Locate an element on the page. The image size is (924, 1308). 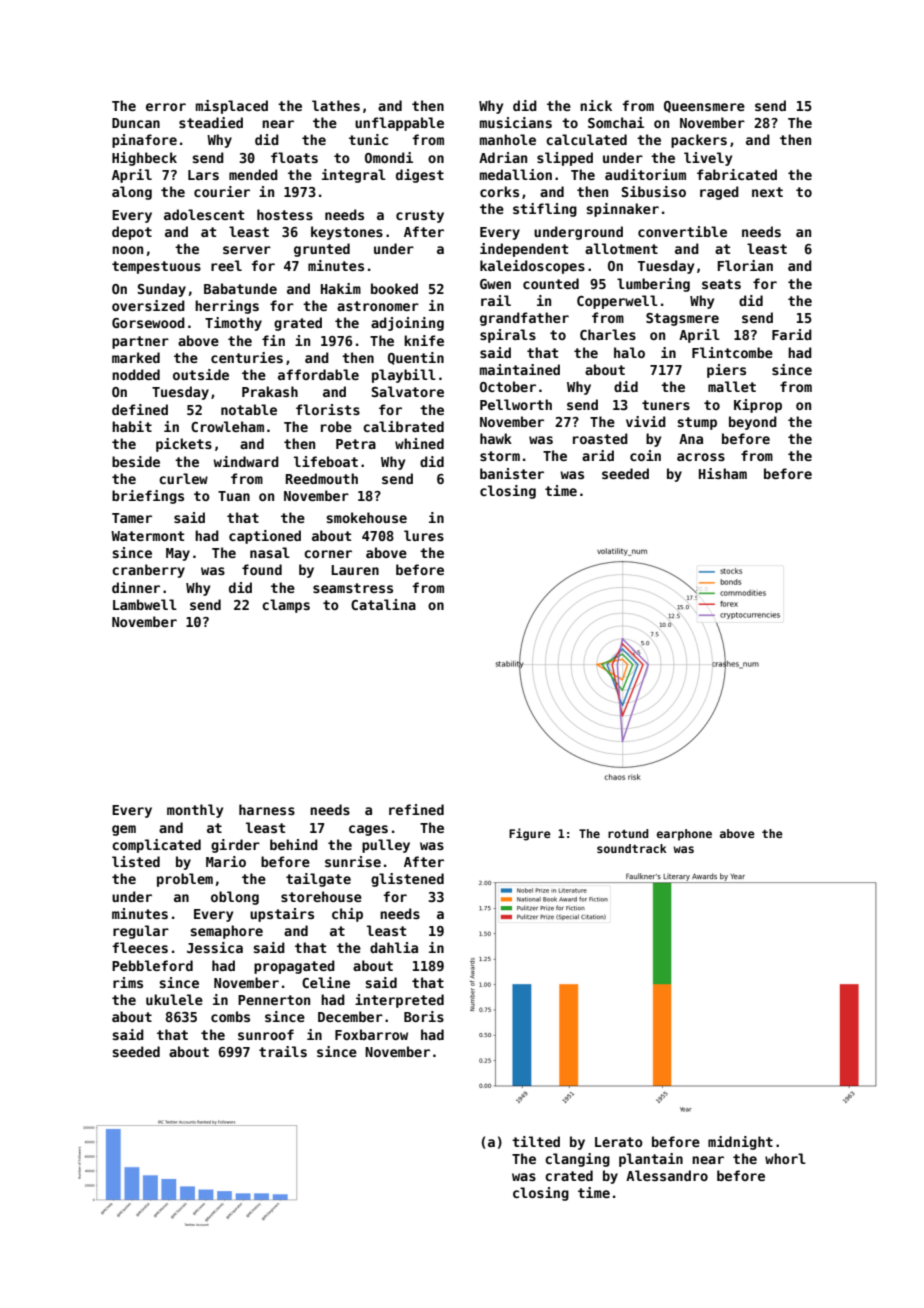
unflappable is located at coordinates (399, 124).
